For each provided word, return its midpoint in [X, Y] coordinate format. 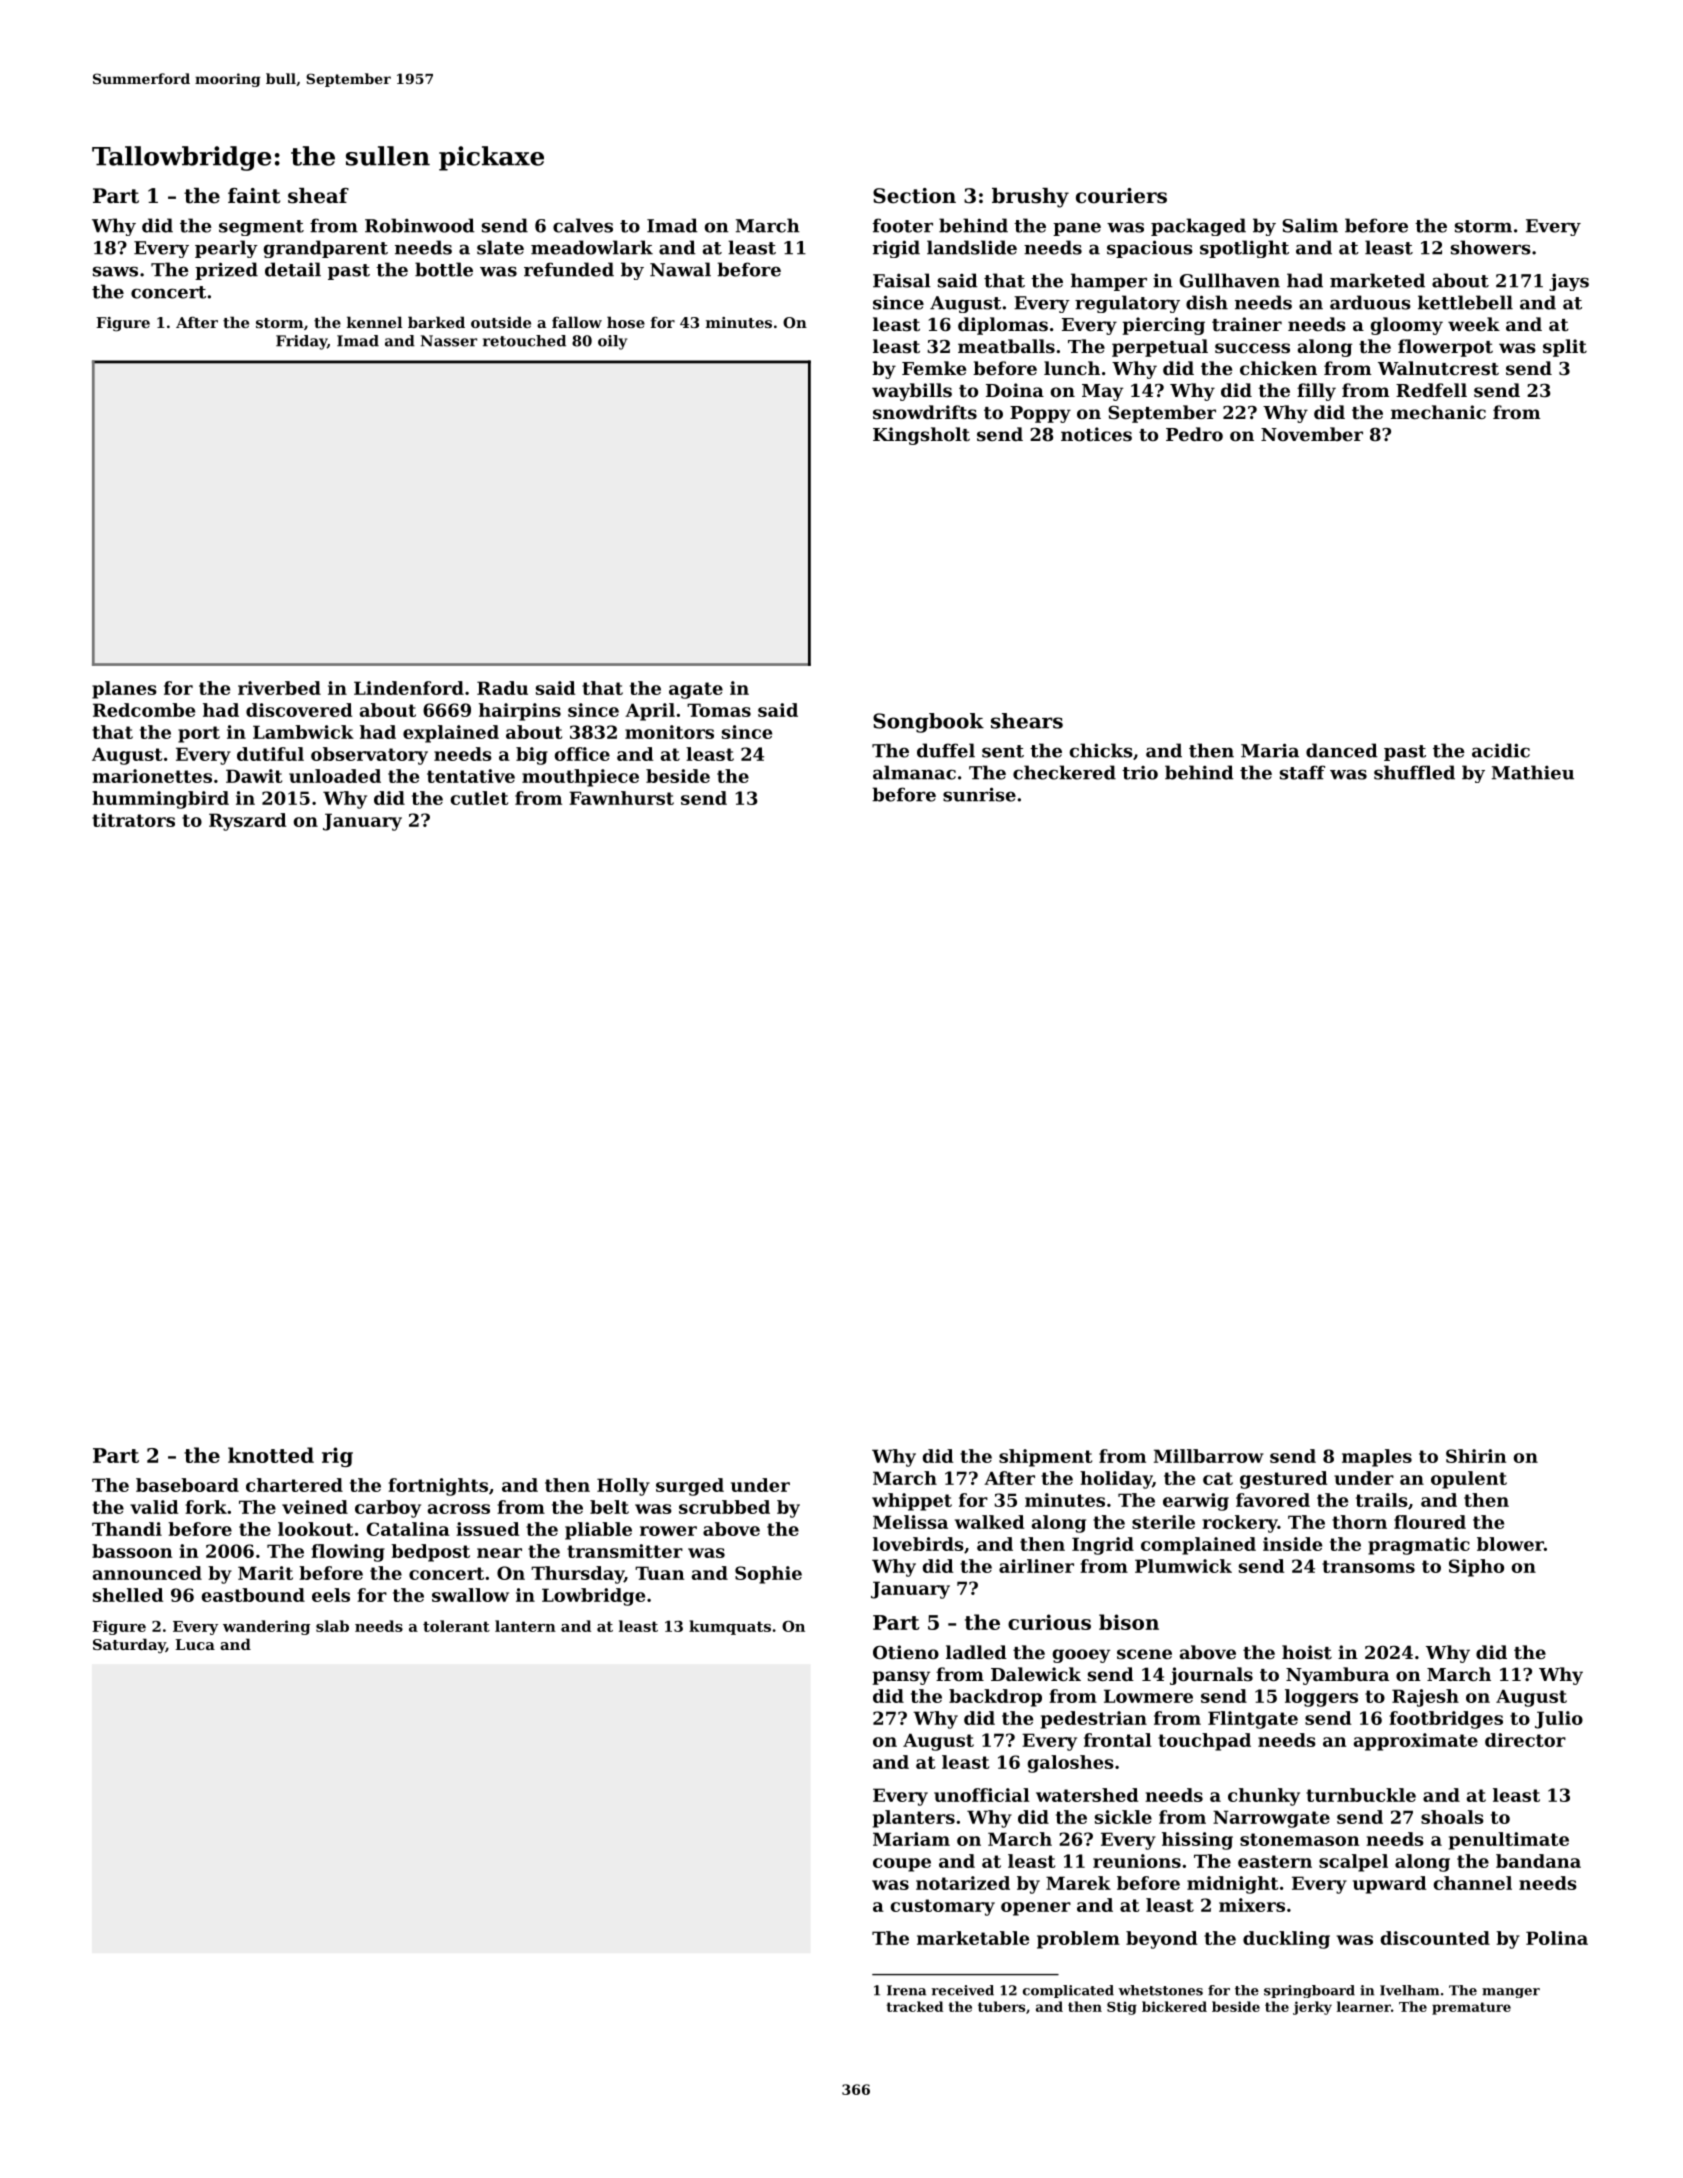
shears [1027, 721]
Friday [301, 342]
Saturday [129, 1645]
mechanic [1438, 412]
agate [696, 690]
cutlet [479, 798]
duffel [946, 750]
